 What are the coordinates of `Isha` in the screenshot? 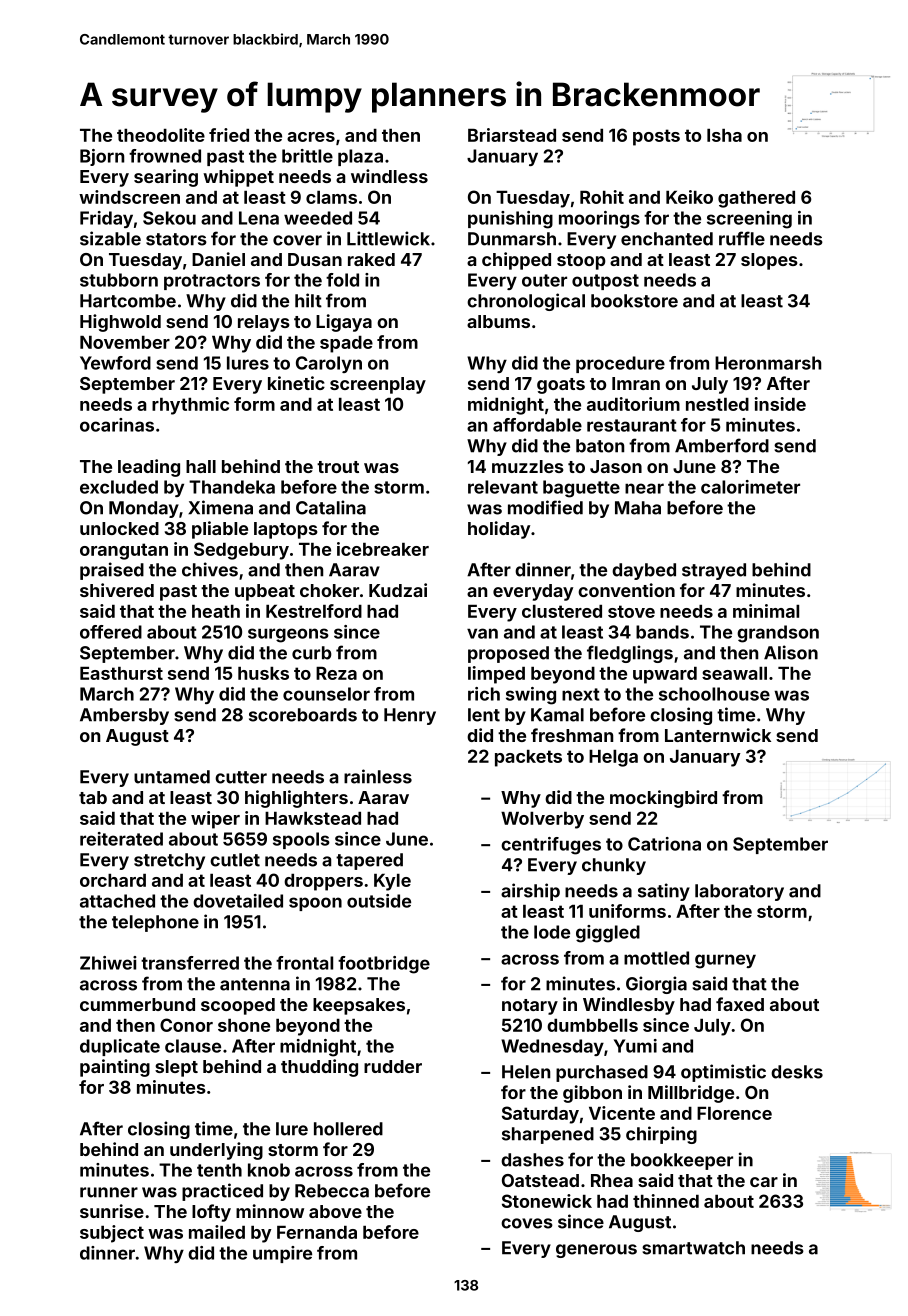 It's located at (724, 135).
